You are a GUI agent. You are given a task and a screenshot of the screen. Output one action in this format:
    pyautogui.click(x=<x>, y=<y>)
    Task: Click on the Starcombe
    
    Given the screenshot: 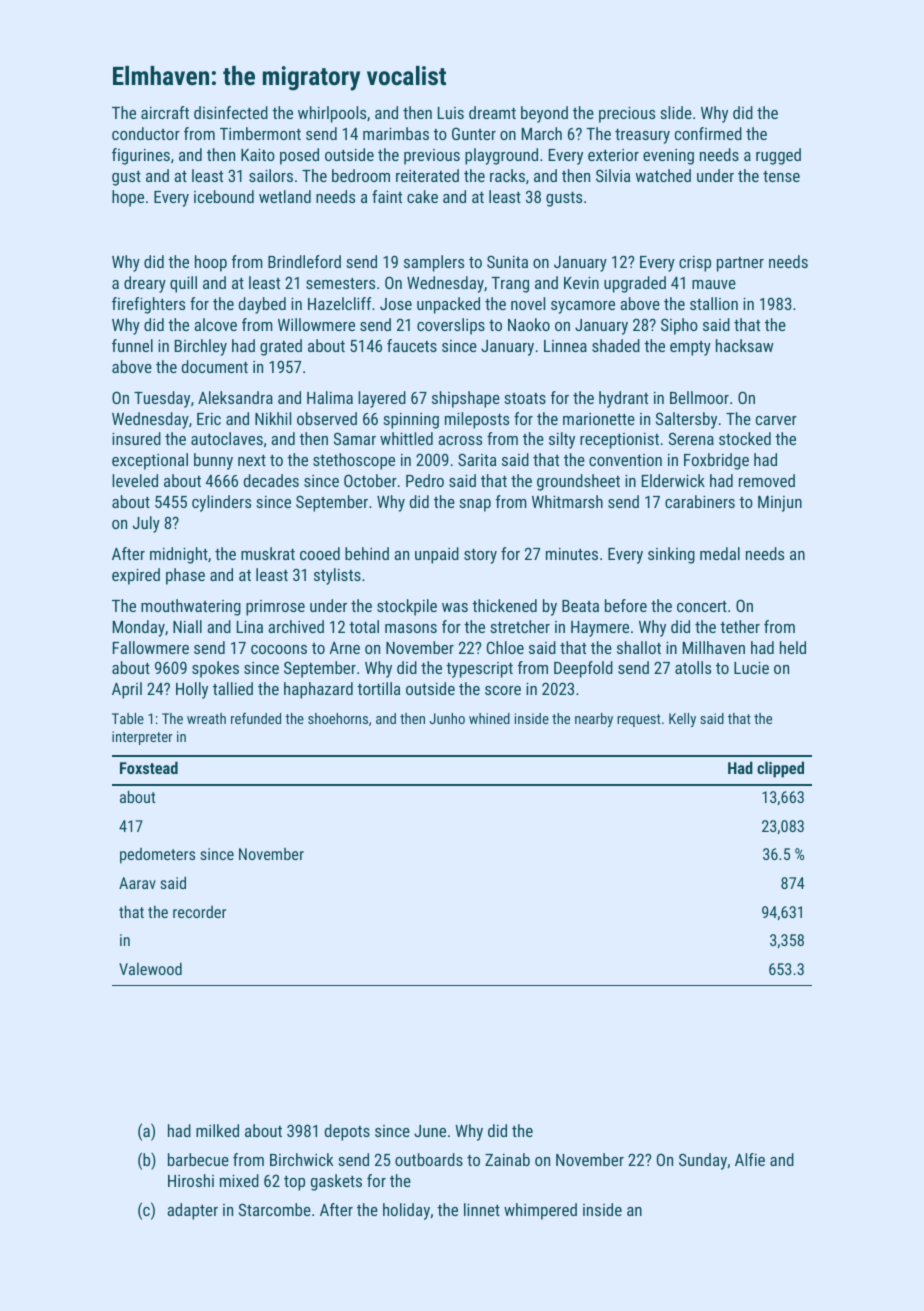 What is the action you would take?
    pyautogui.click(x=275, y=1209)
